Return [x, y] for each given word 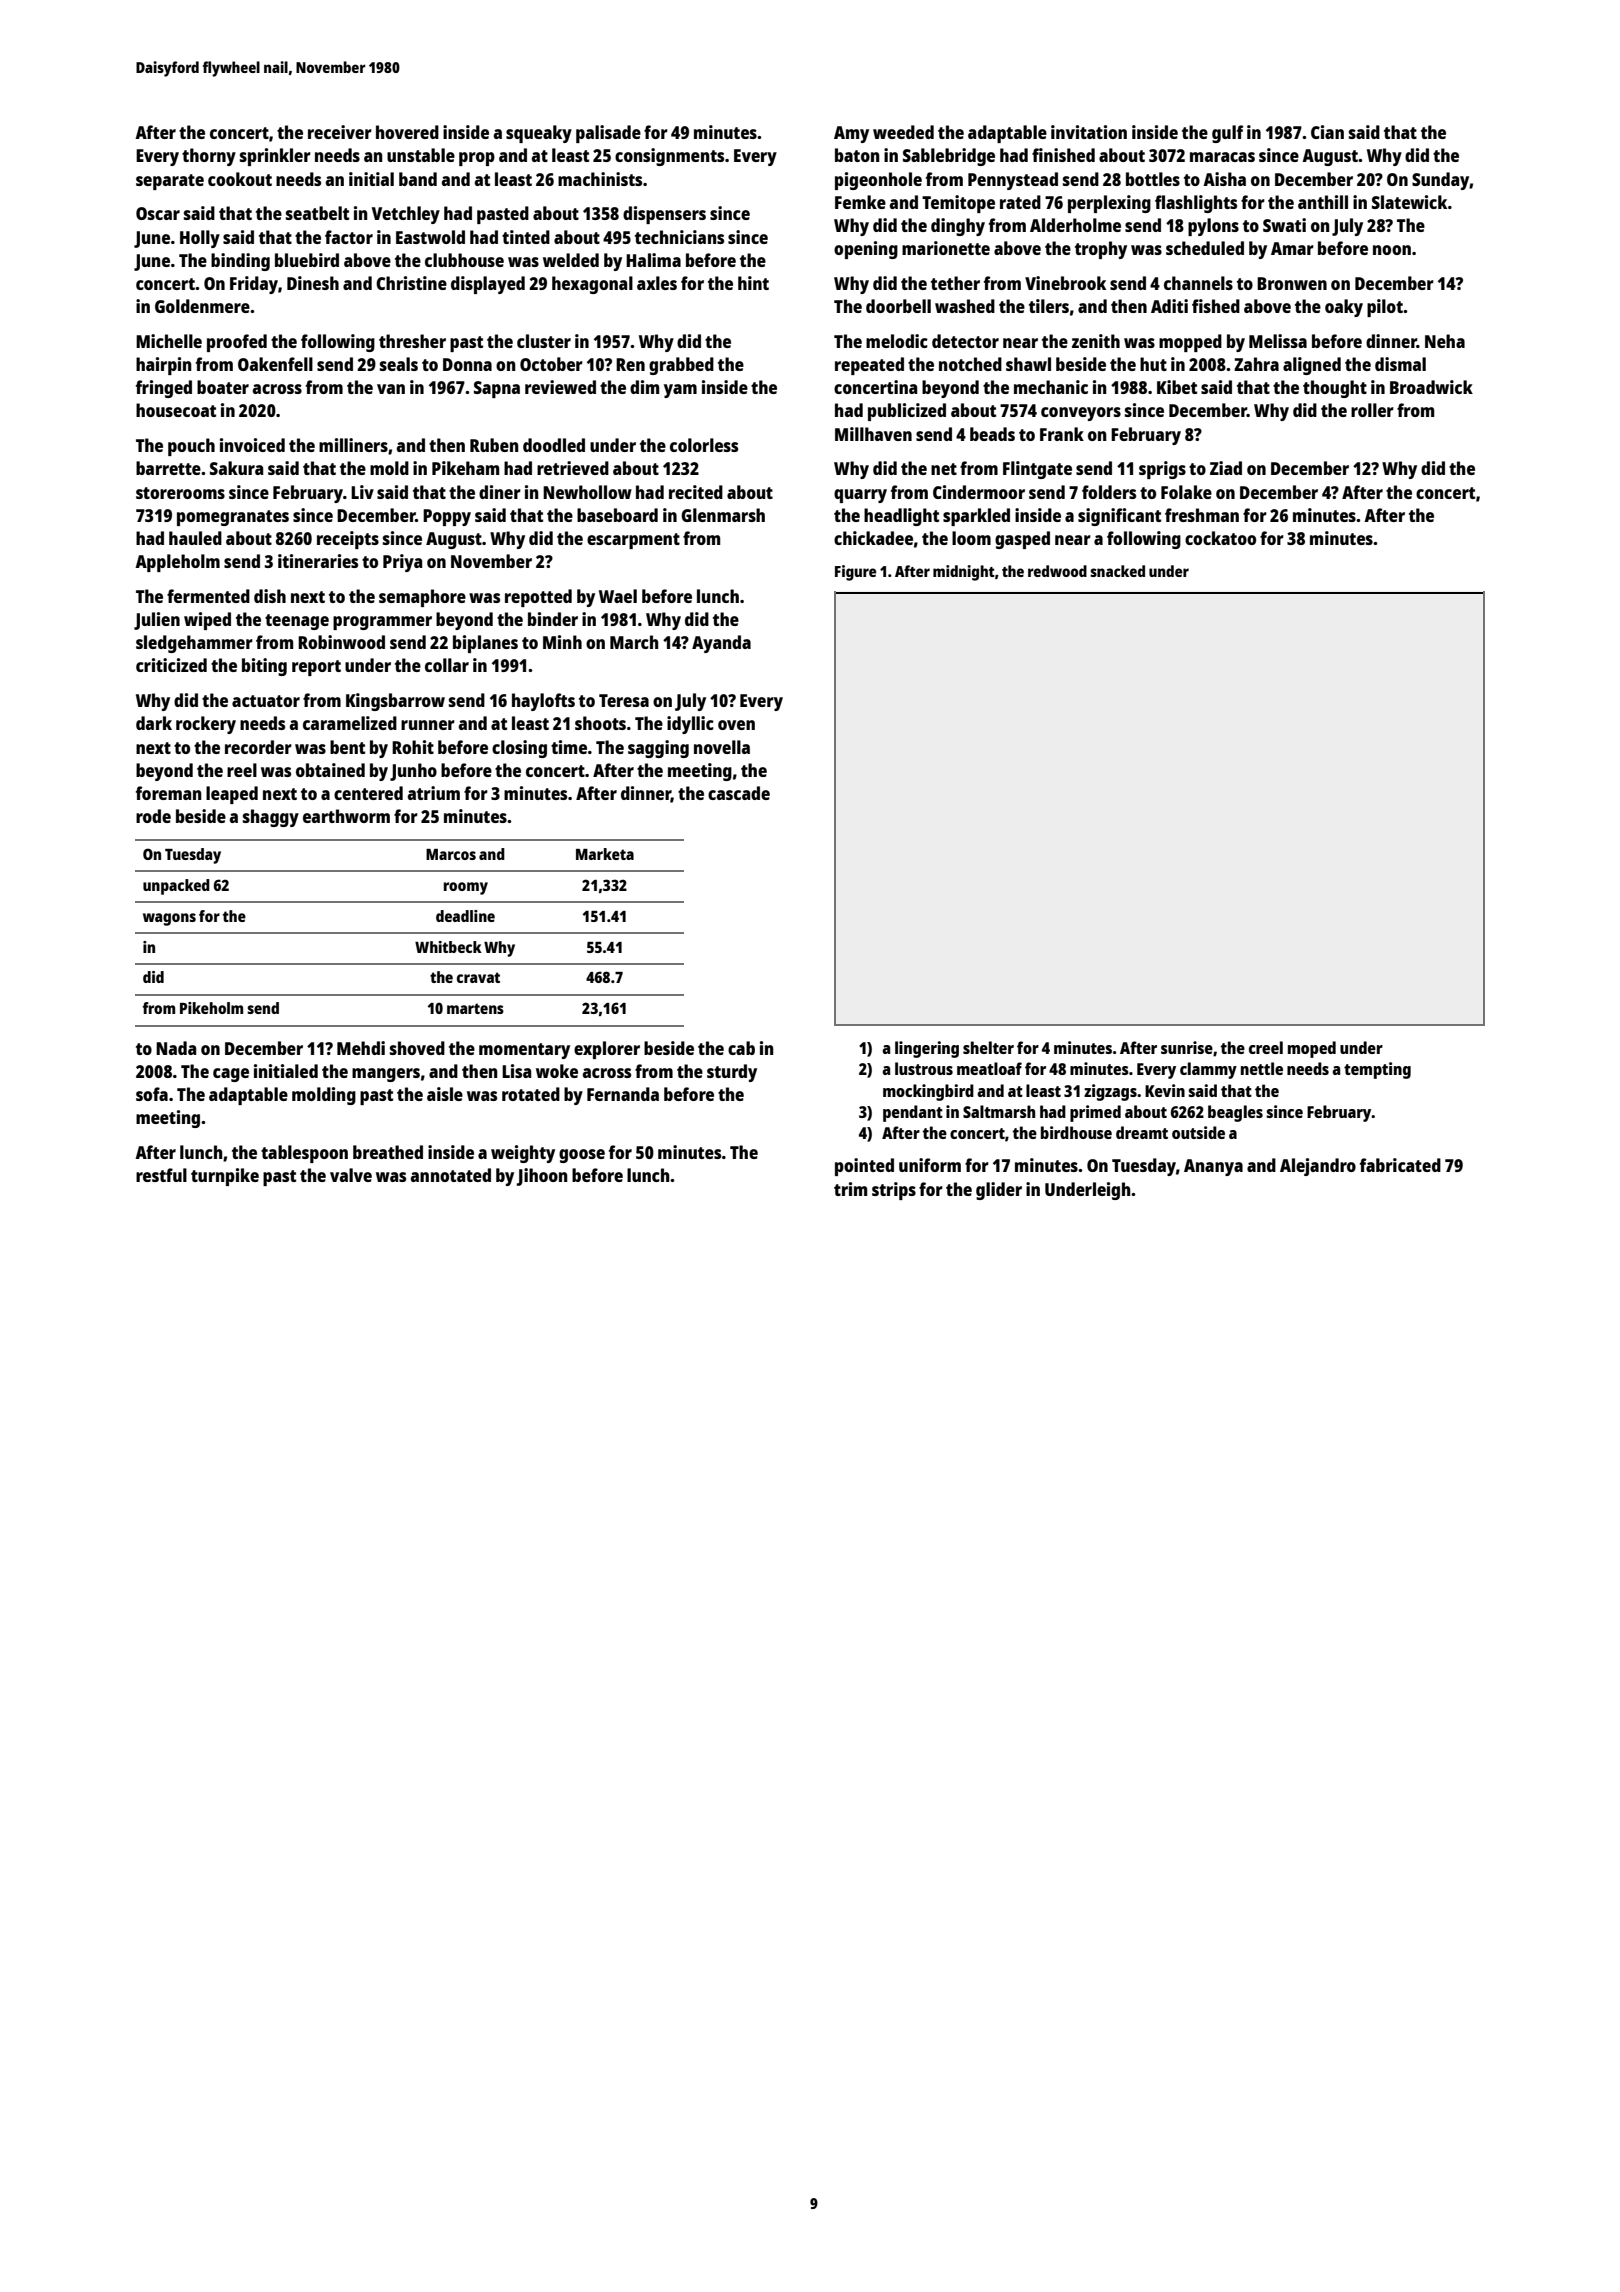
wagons [169, 919]
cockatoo [1220, 538]
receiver [340, 132]
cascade [739, 793]
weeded [903, 132]
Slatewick [1409, 202]
